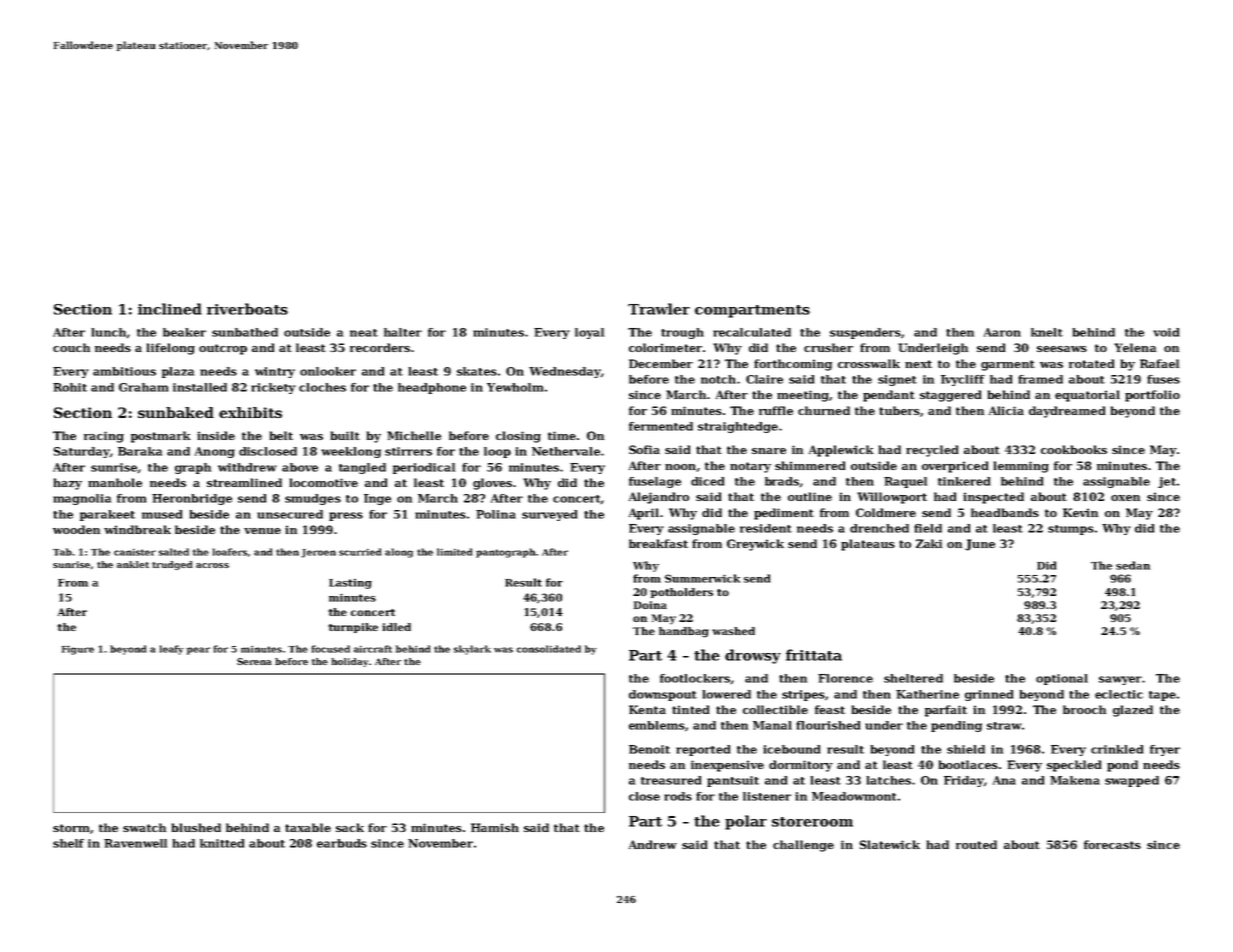  I want to click on Baraka, so click(140, 451).
